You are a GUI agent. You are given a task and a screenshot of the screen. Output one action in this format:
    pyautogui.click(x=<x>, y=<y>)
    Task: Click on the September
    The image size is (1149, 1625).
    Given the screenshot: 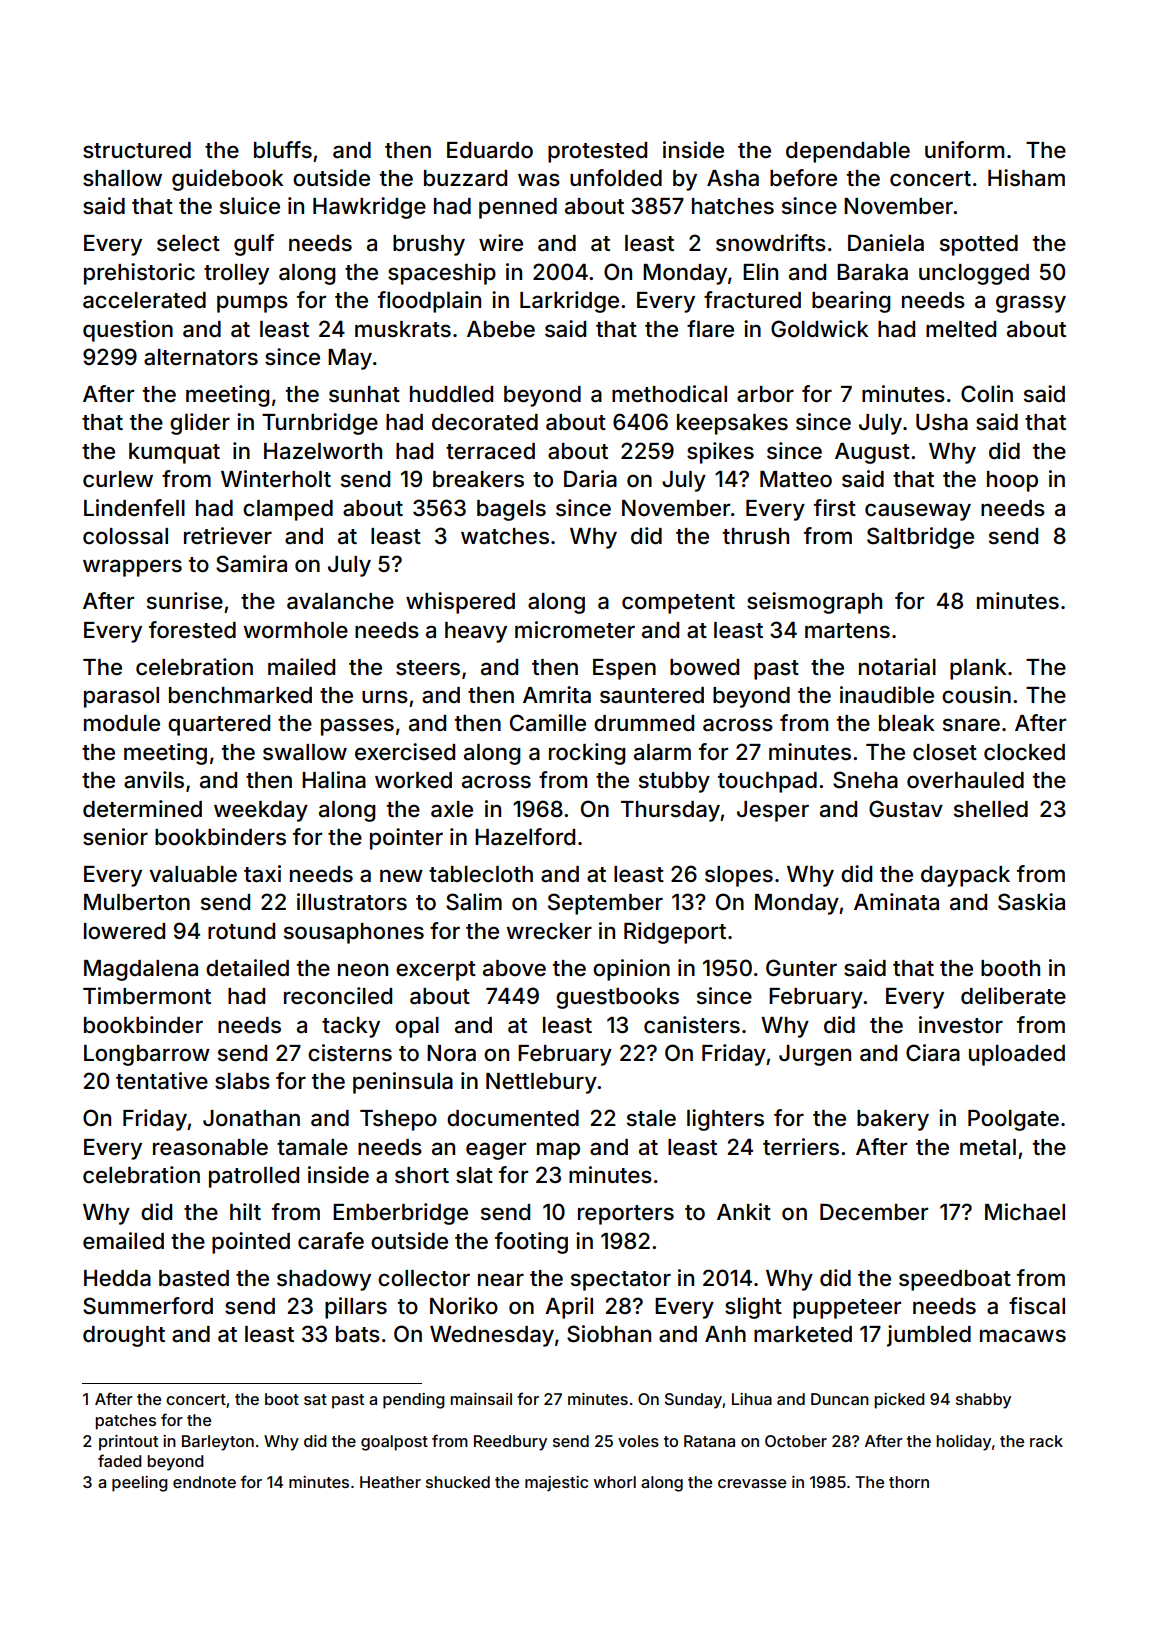 What is the action you would take?
    pyautogui.click(x=605, y=904)
